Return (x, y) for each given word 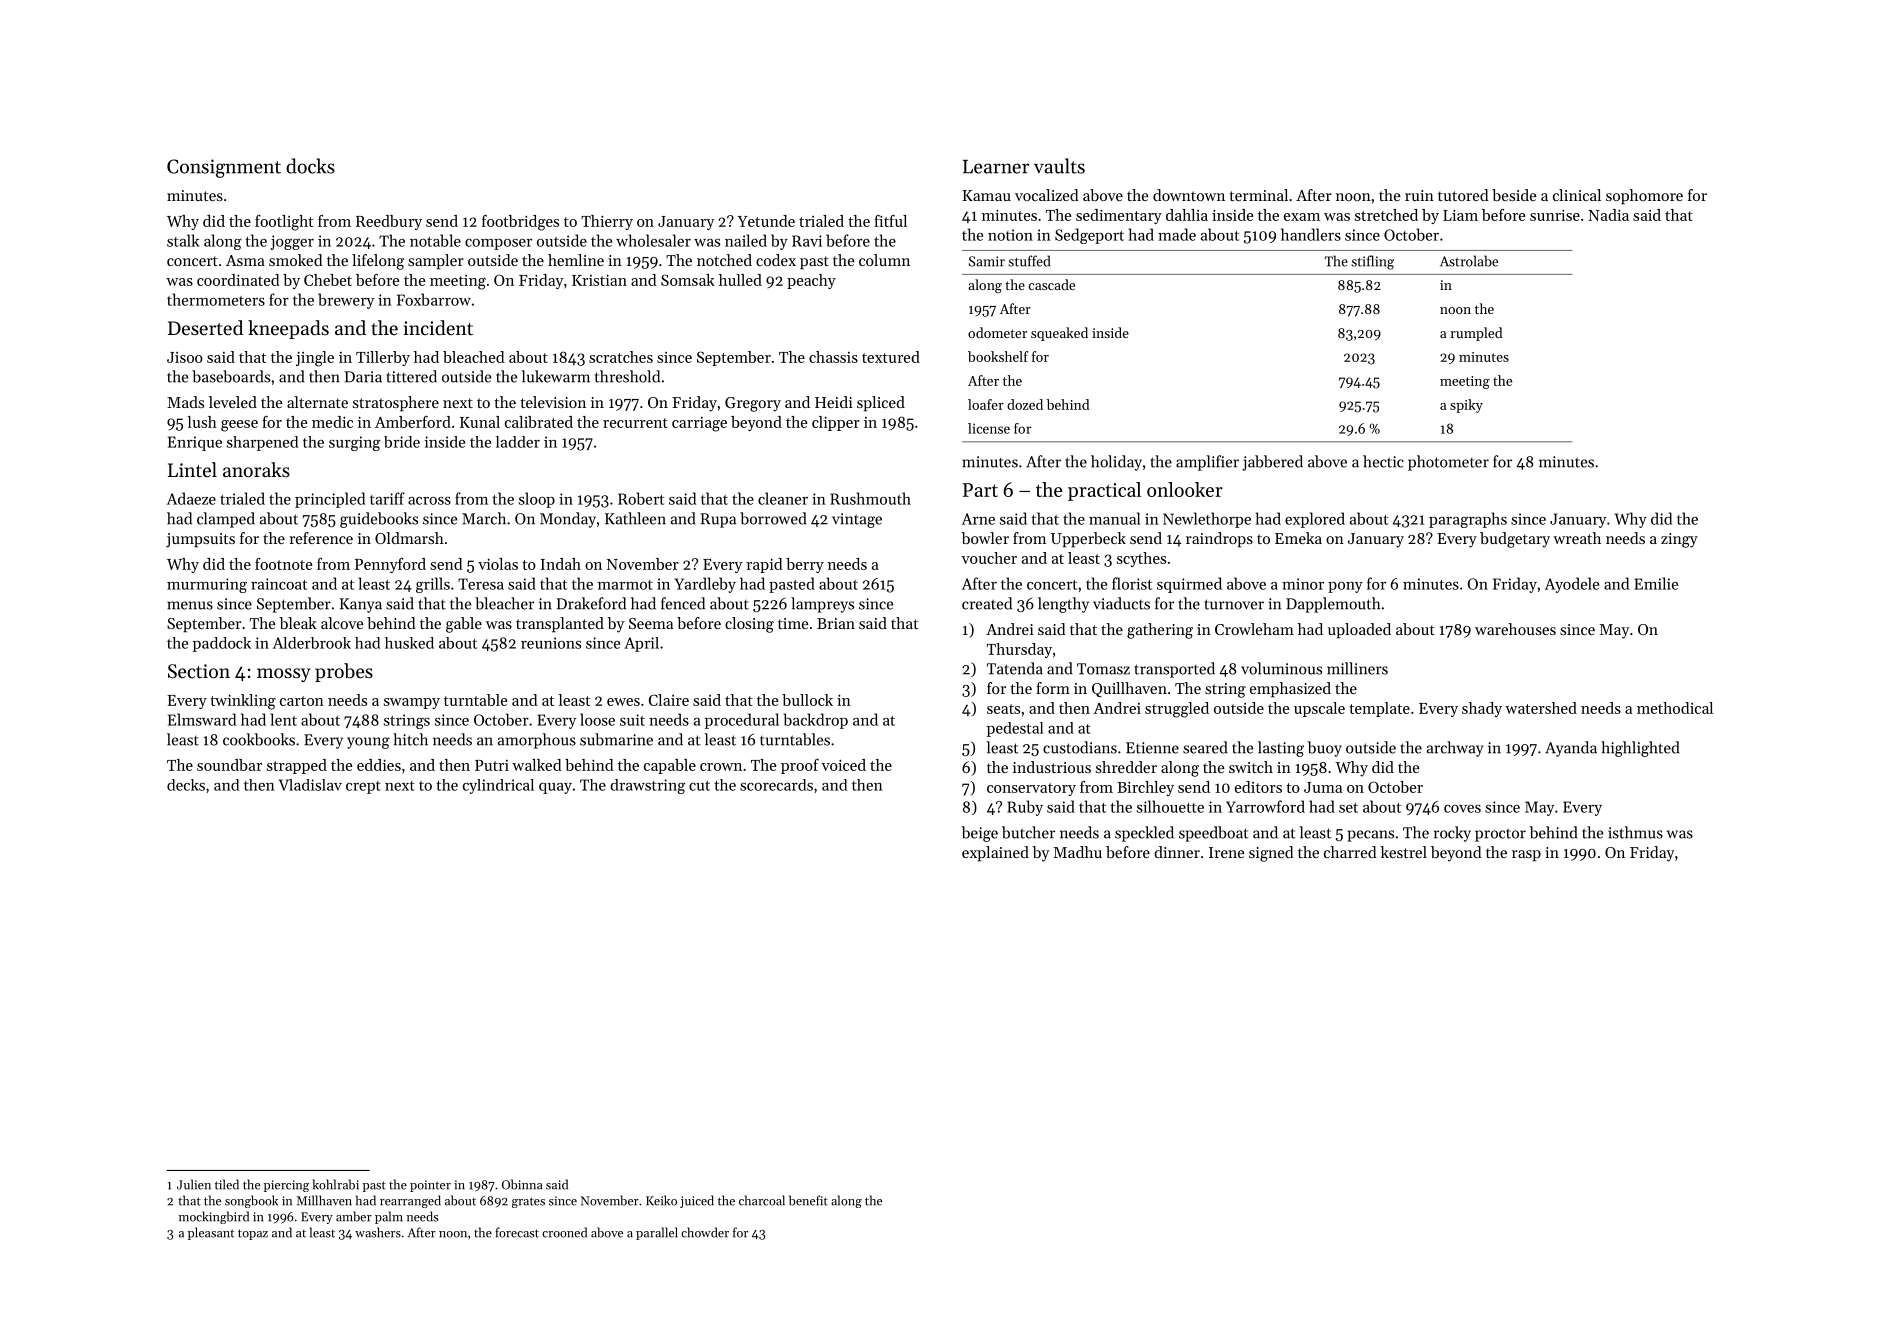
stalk (183, 240)
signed (1271, 854)
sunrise (1555, 215)
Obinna (522, 1184)
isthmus (1635, 832)
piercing (286, 1186)
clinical (1577, 195)
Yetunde (766, 221)
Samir (987, 261)
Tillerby (383, 358)
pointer (430, 1186)
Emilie (1656, 583)
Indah (561, 564)
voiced (843, 765)
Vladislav (310, 785)
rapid (764, 565)
